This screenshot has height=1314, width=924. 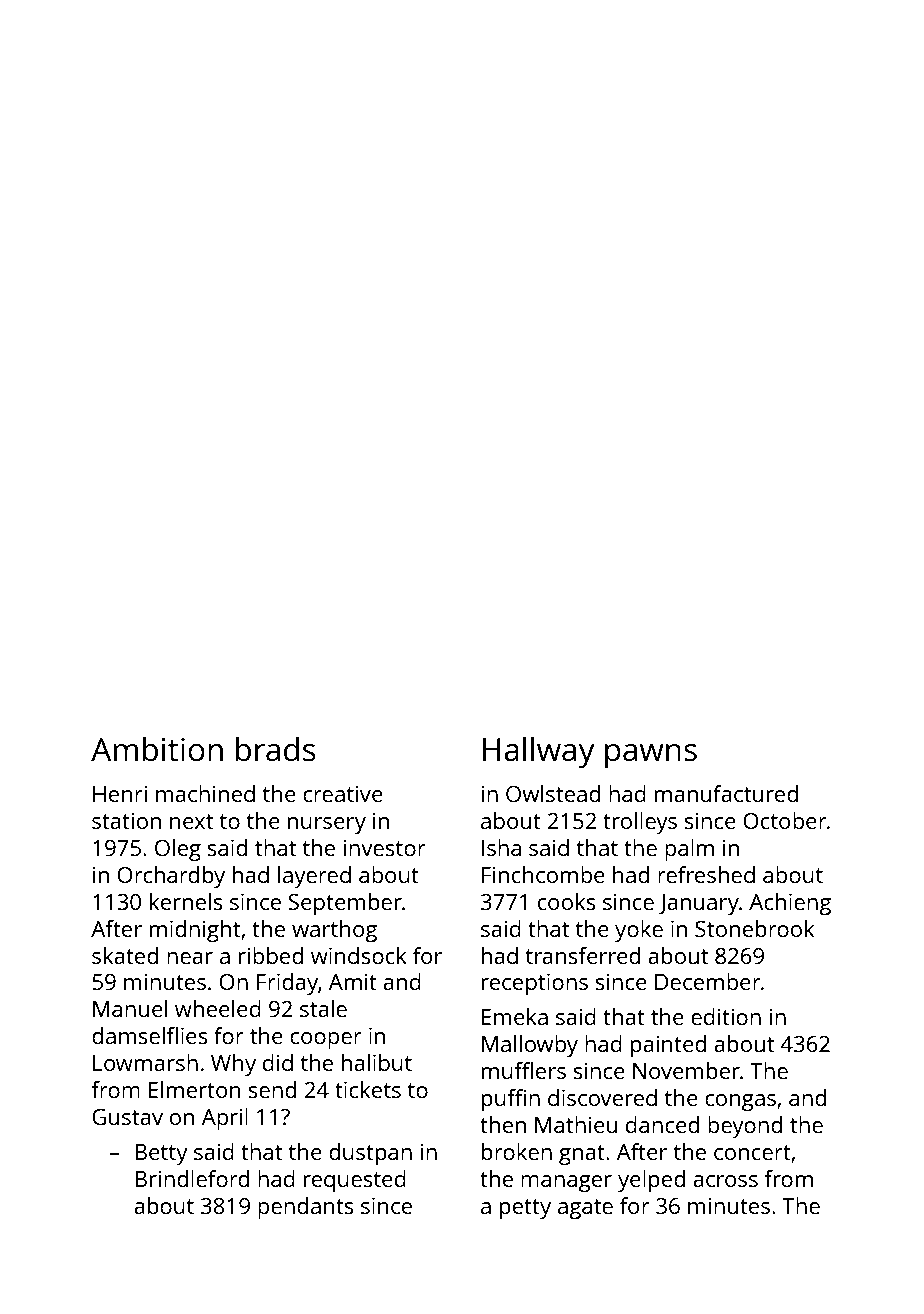 What do you see at coordinates (368, 1089) in the screenshot?
I see `tickets` at bounding box center [368, 1089].
